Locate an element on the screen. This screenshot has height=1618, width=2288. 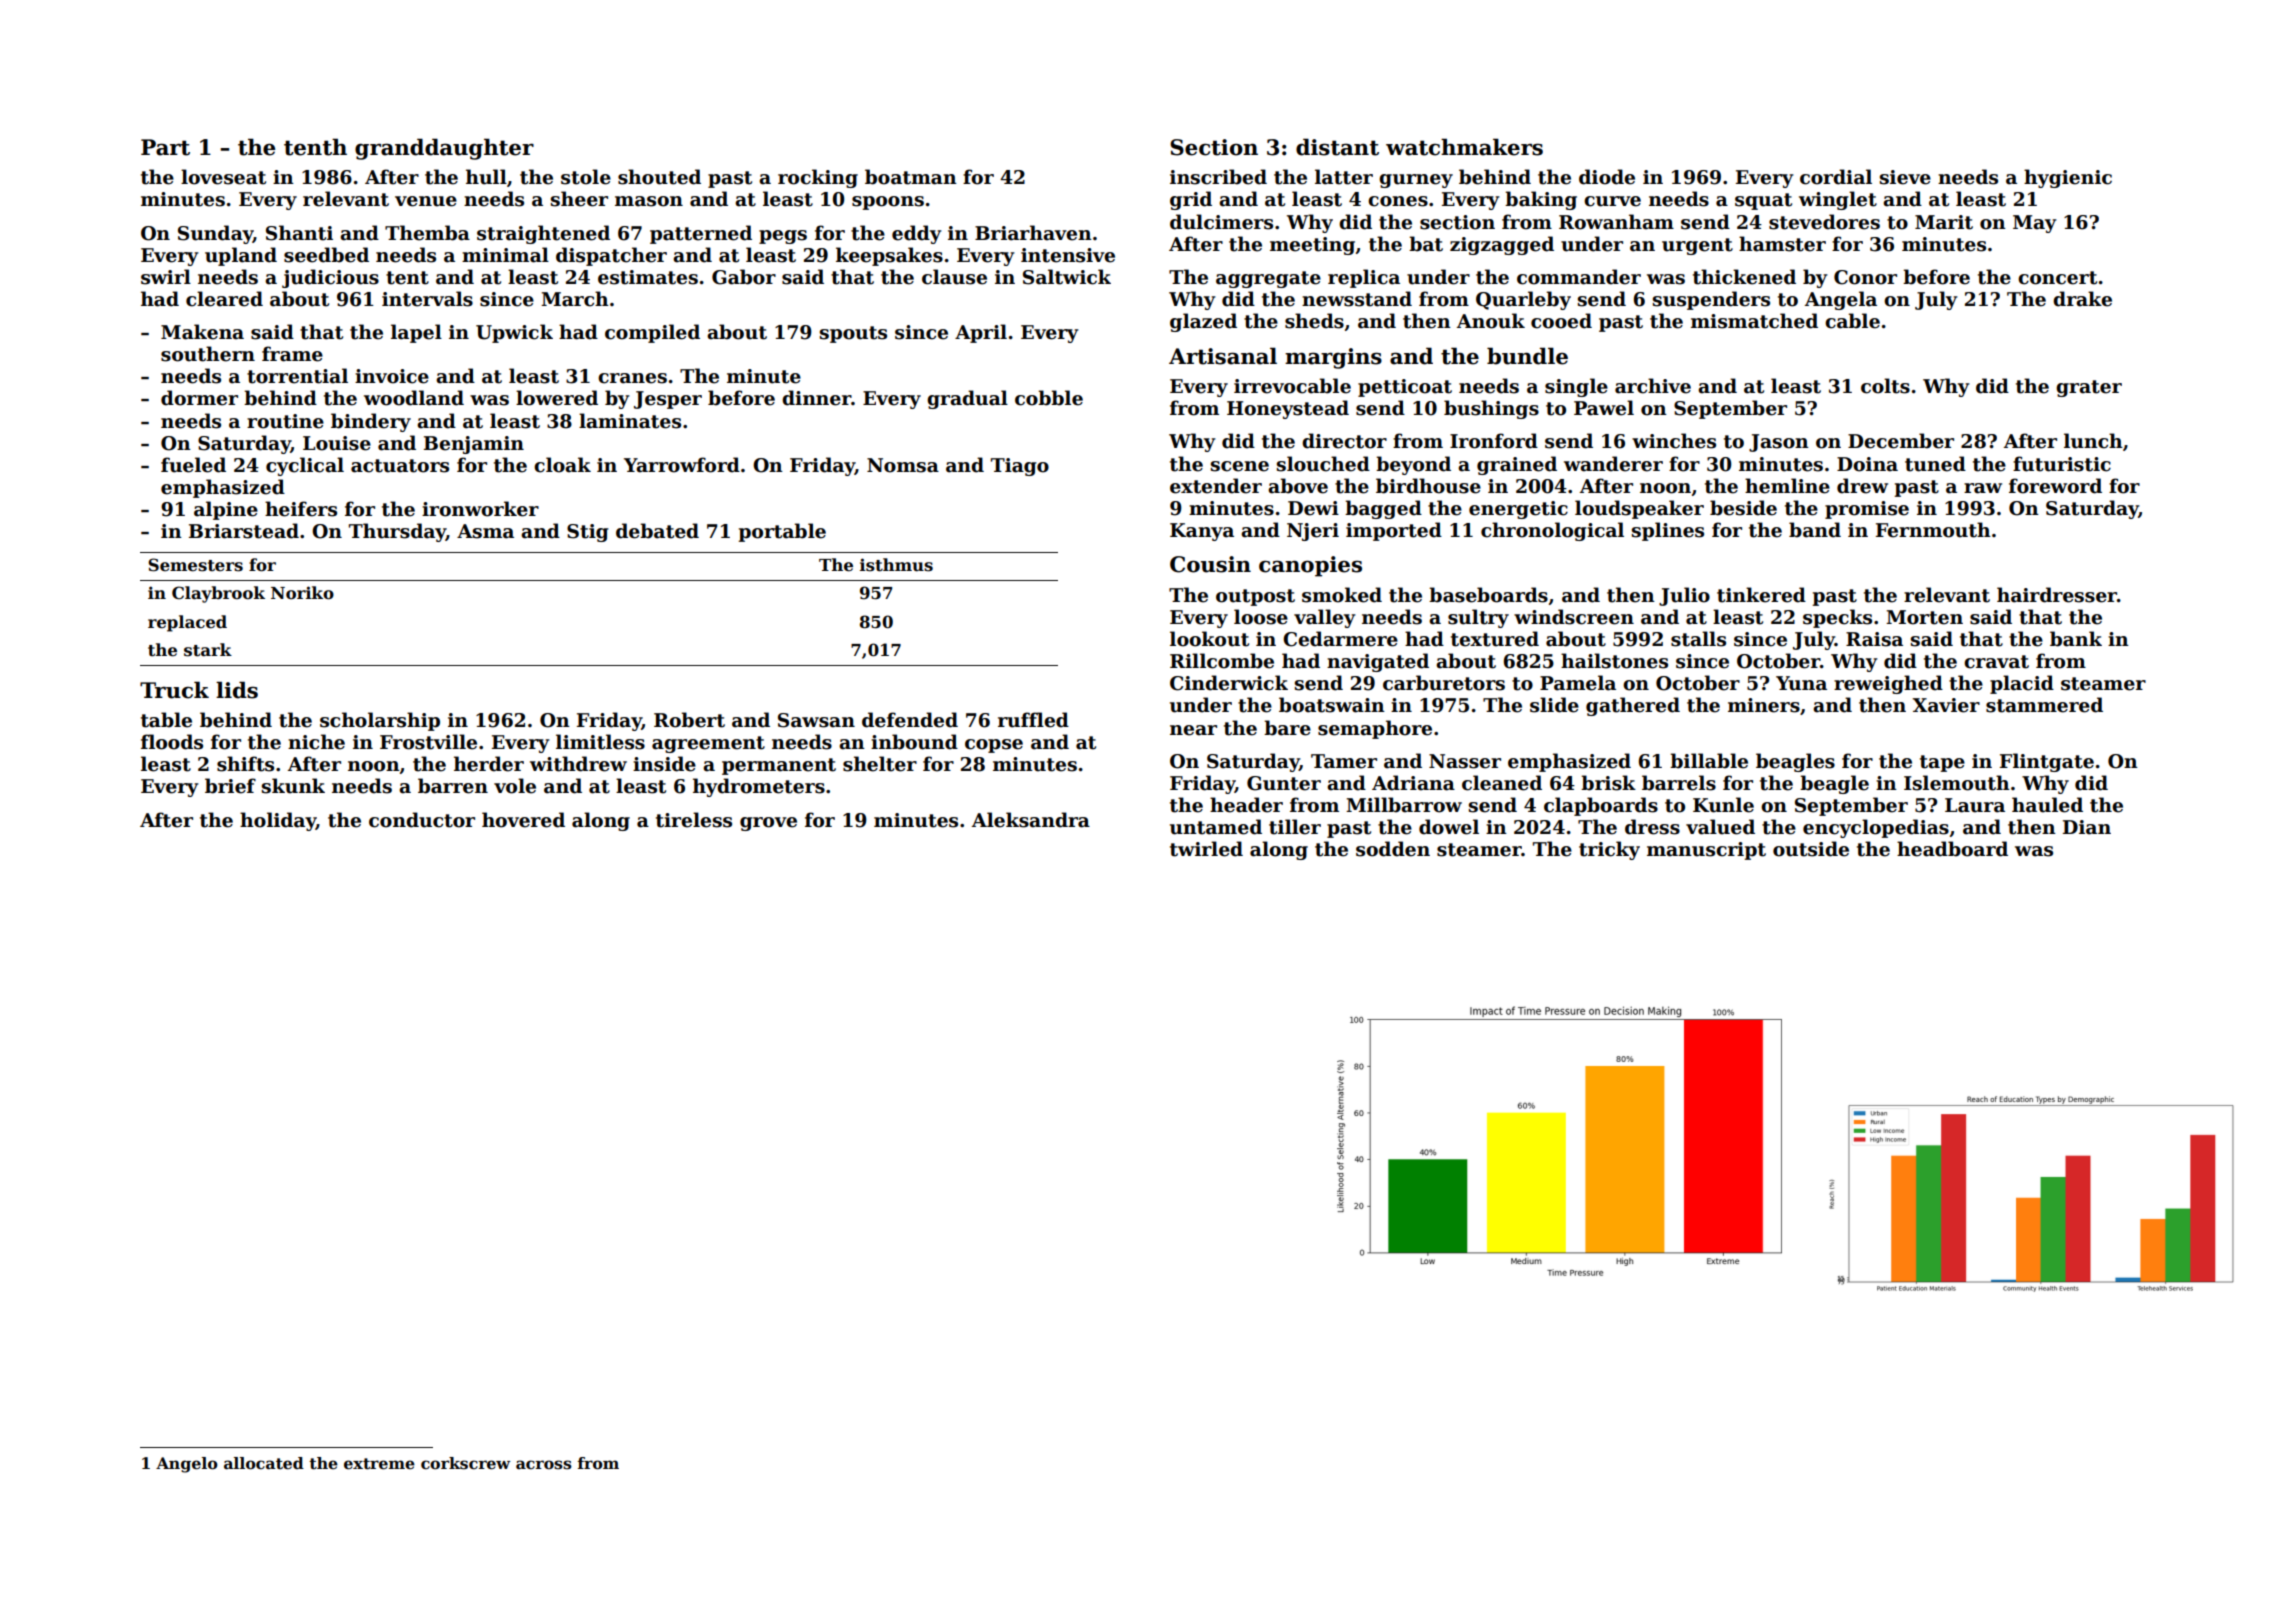
corkscrew is located at coordinates (465, 1463).
